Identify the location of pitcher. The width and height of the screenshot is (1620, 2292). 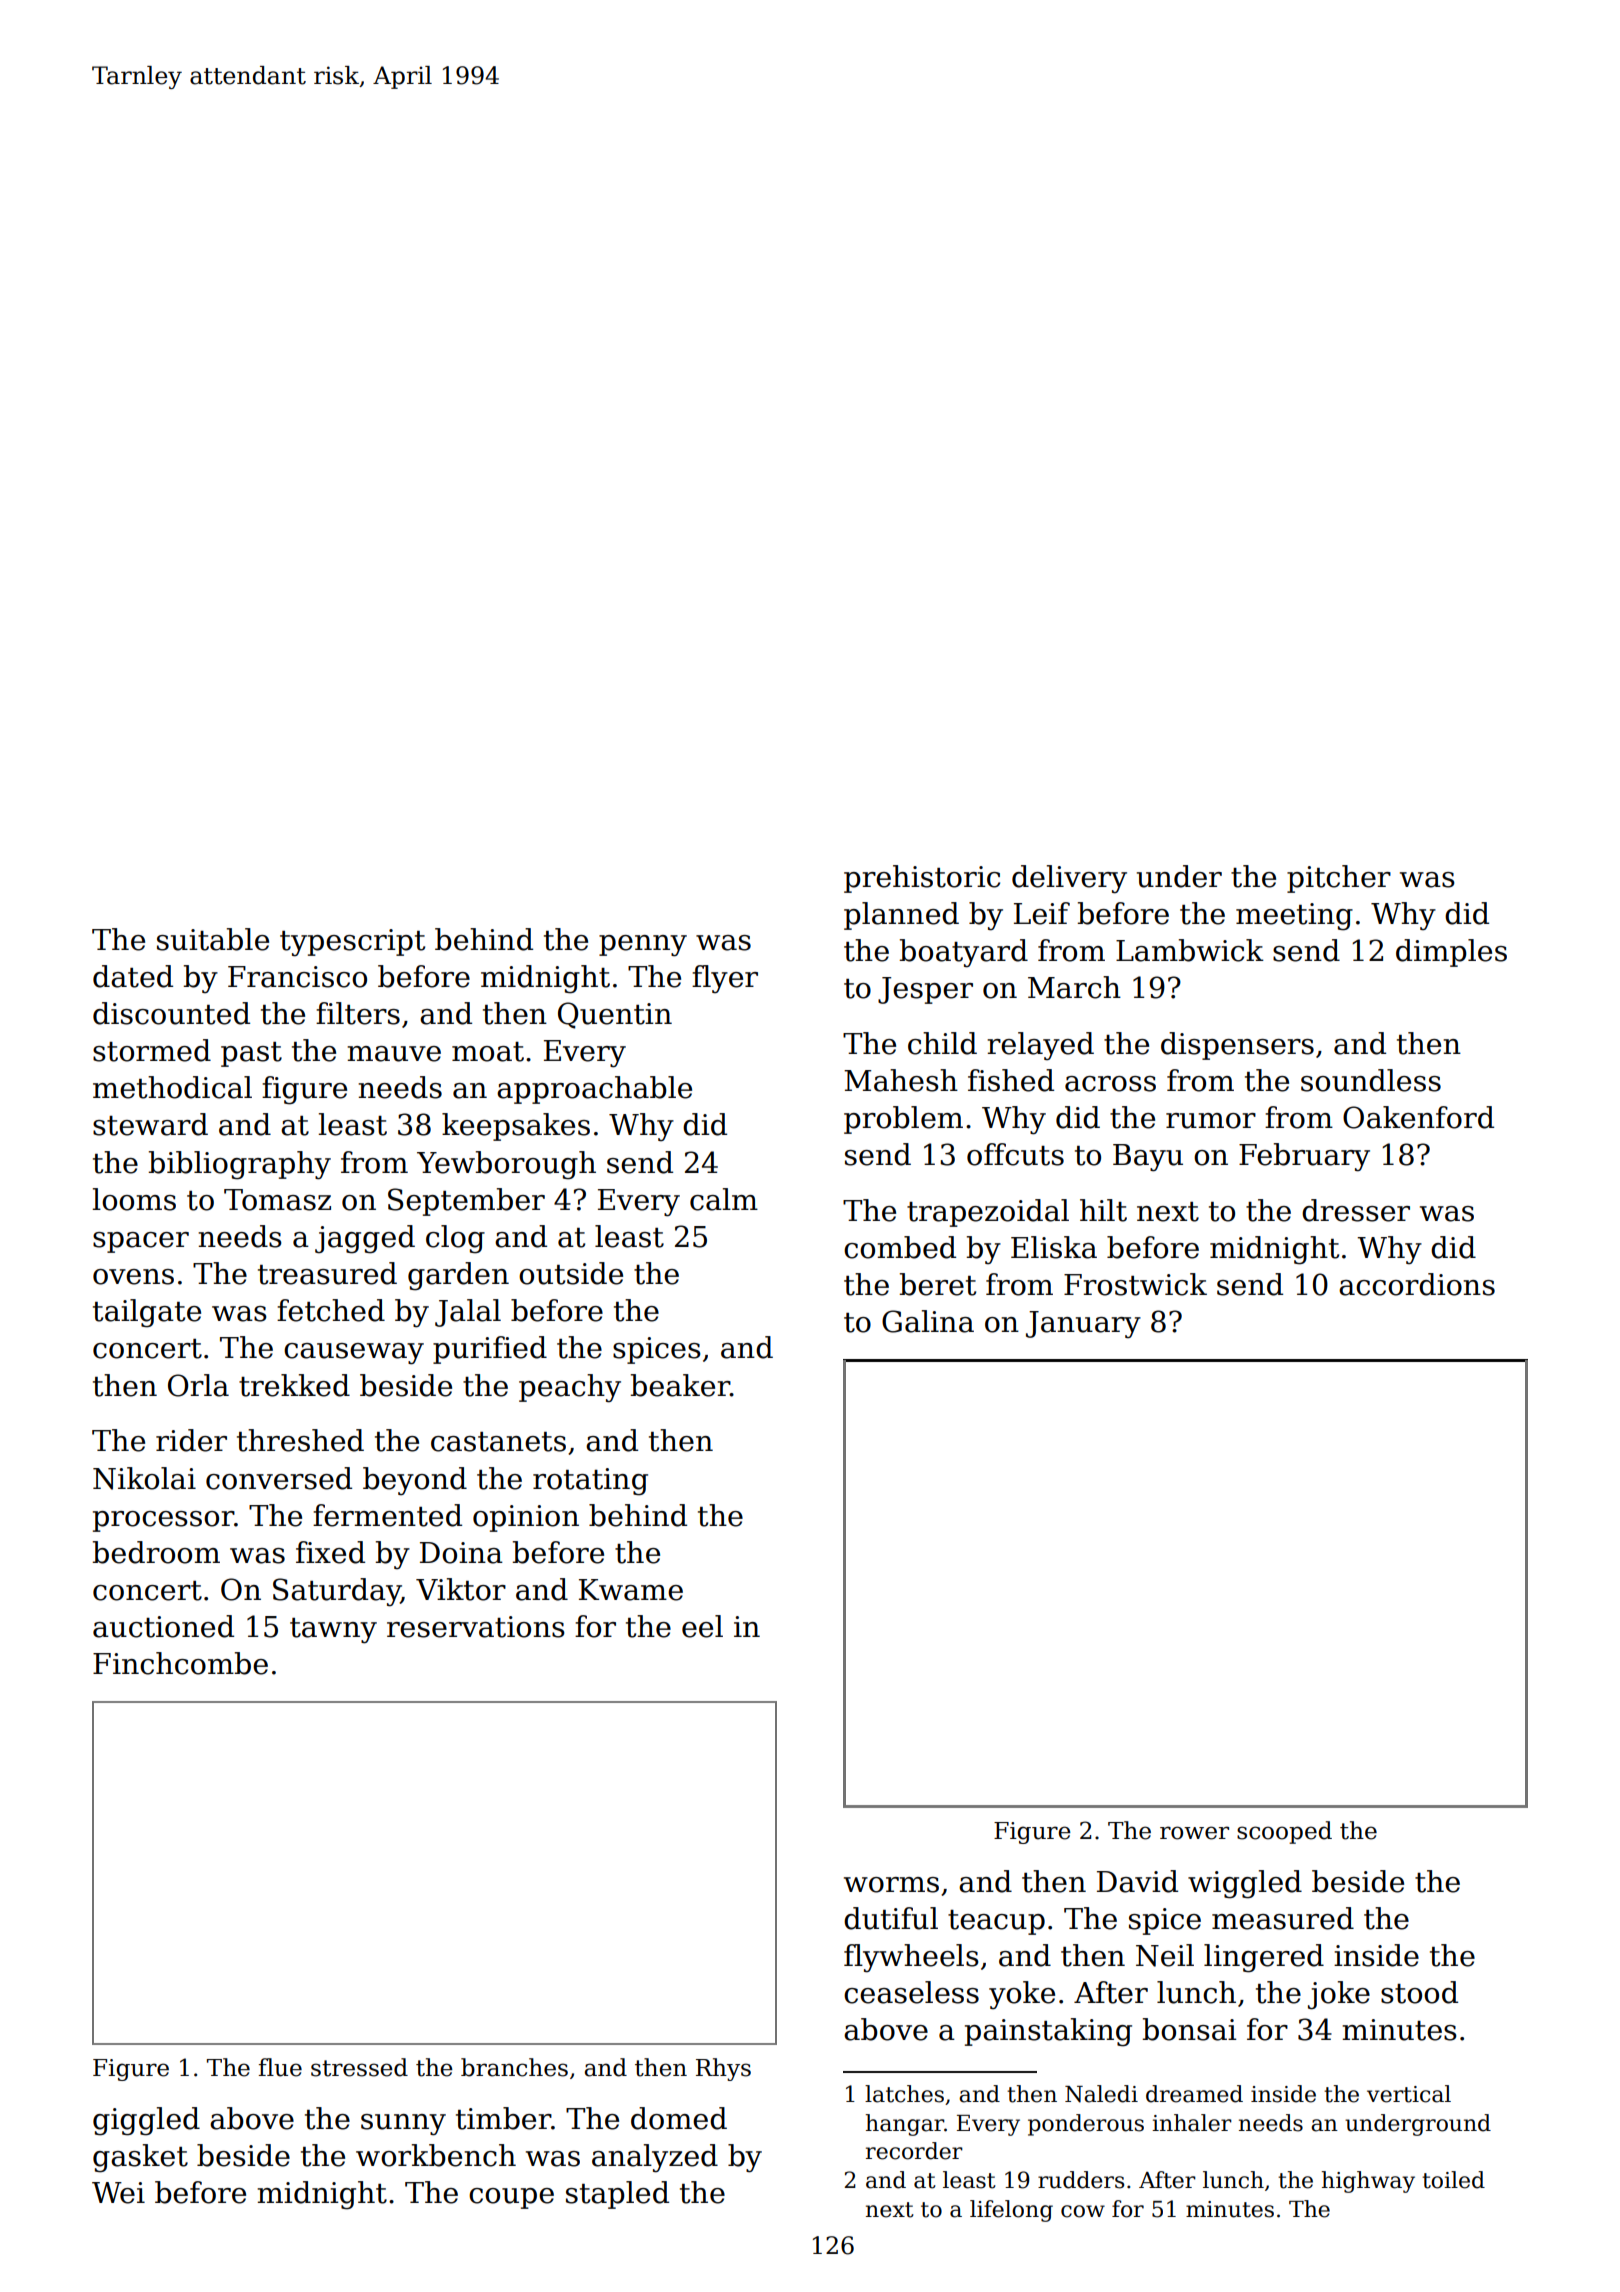
(1339, 879).
